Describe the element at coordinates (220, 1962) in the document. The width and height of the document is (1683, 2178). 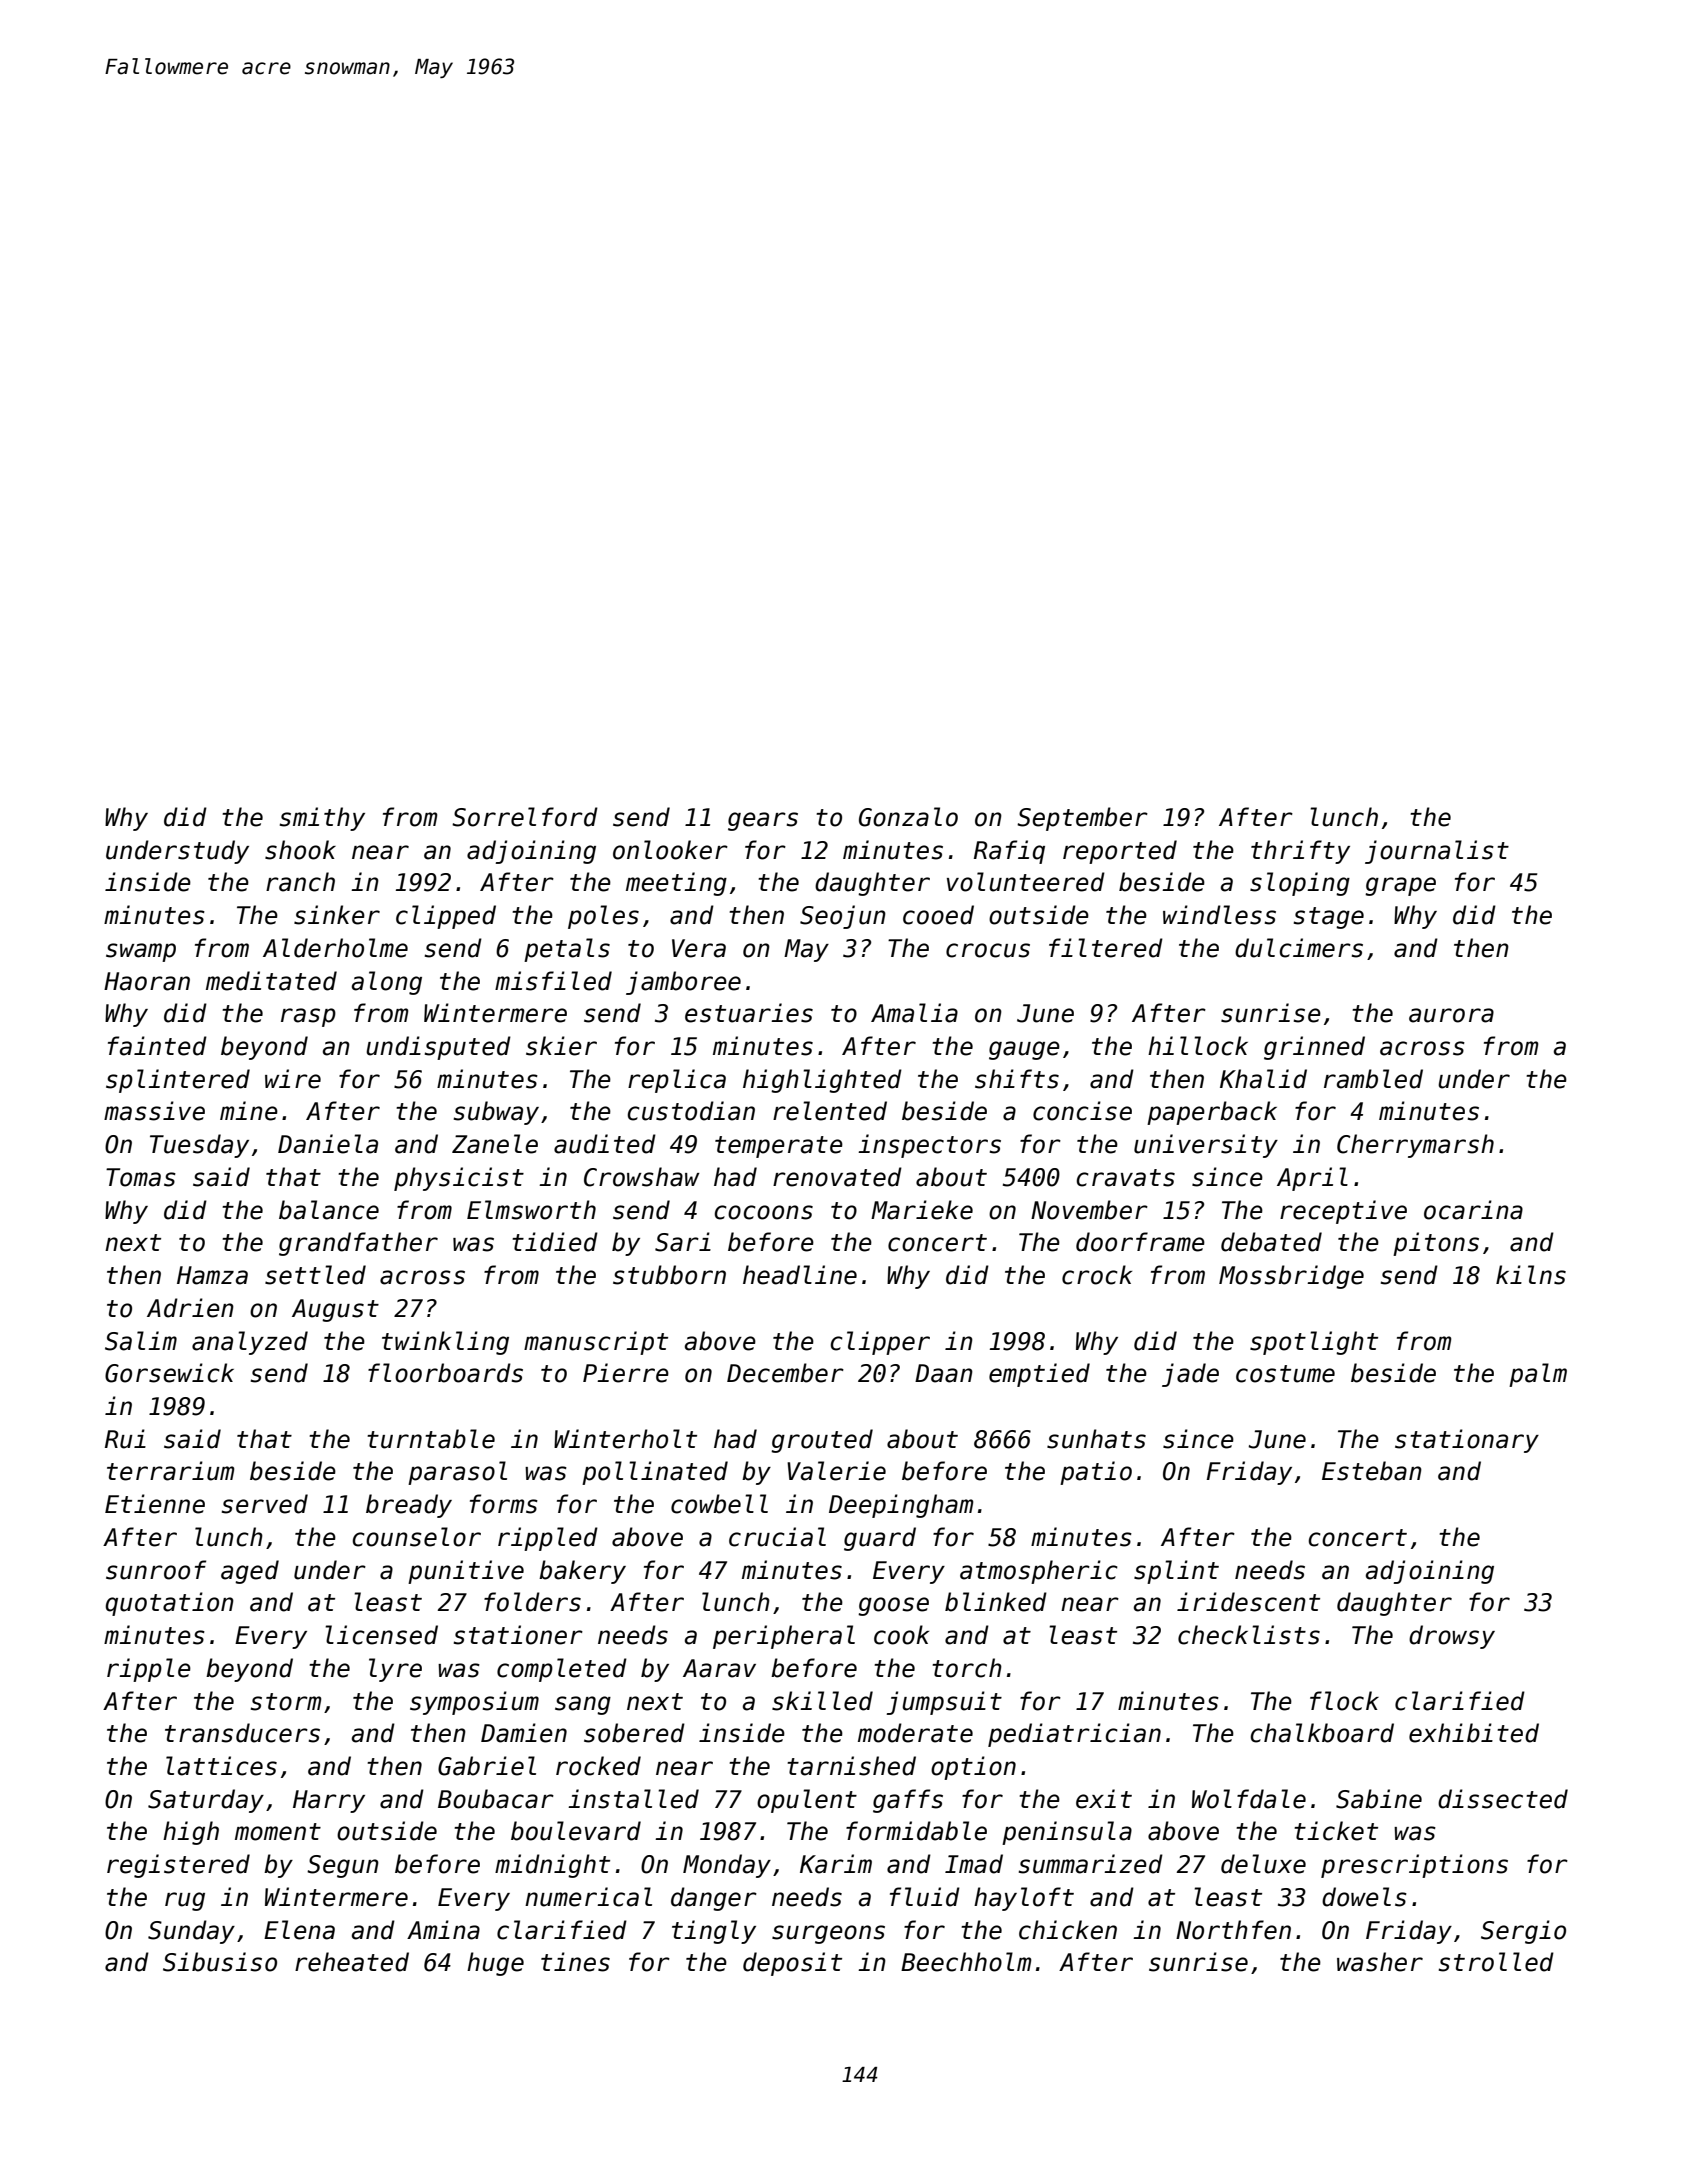
I see `Sibusiso` at that location.
